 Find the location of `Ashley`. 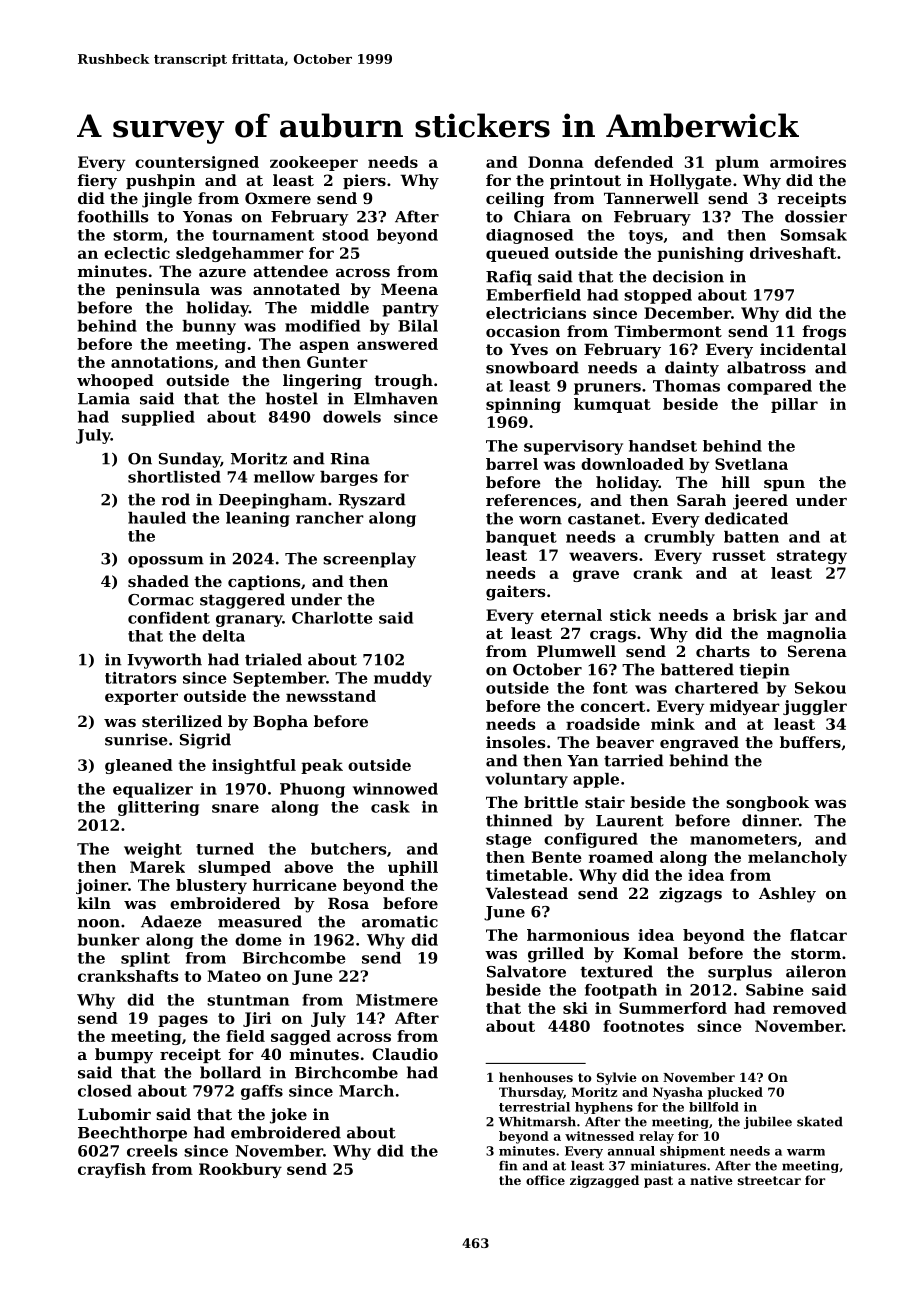

Ashley is located at coordinates (787, 895).
